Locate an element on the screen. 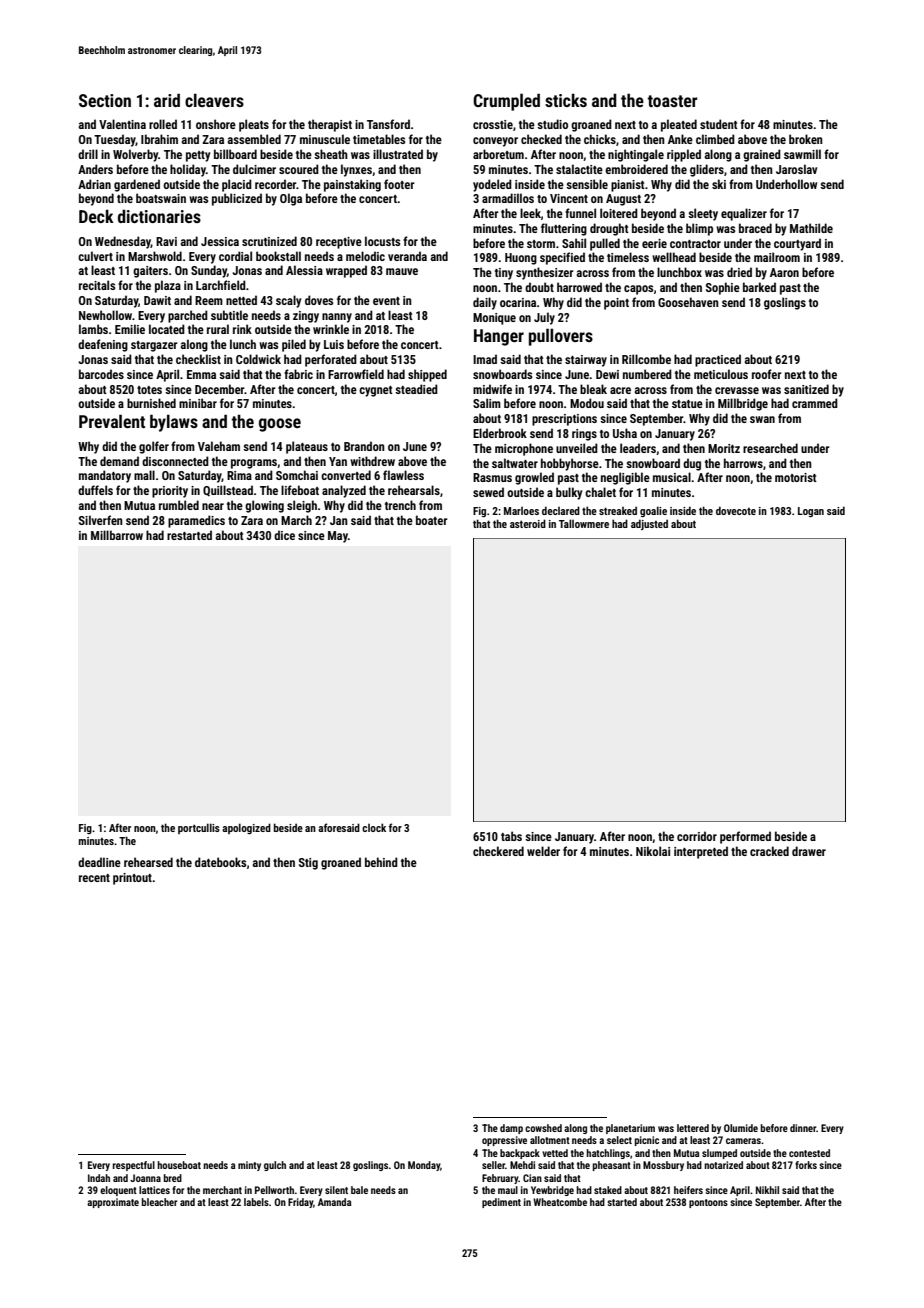  Section is located at coordinates (105, 100).
